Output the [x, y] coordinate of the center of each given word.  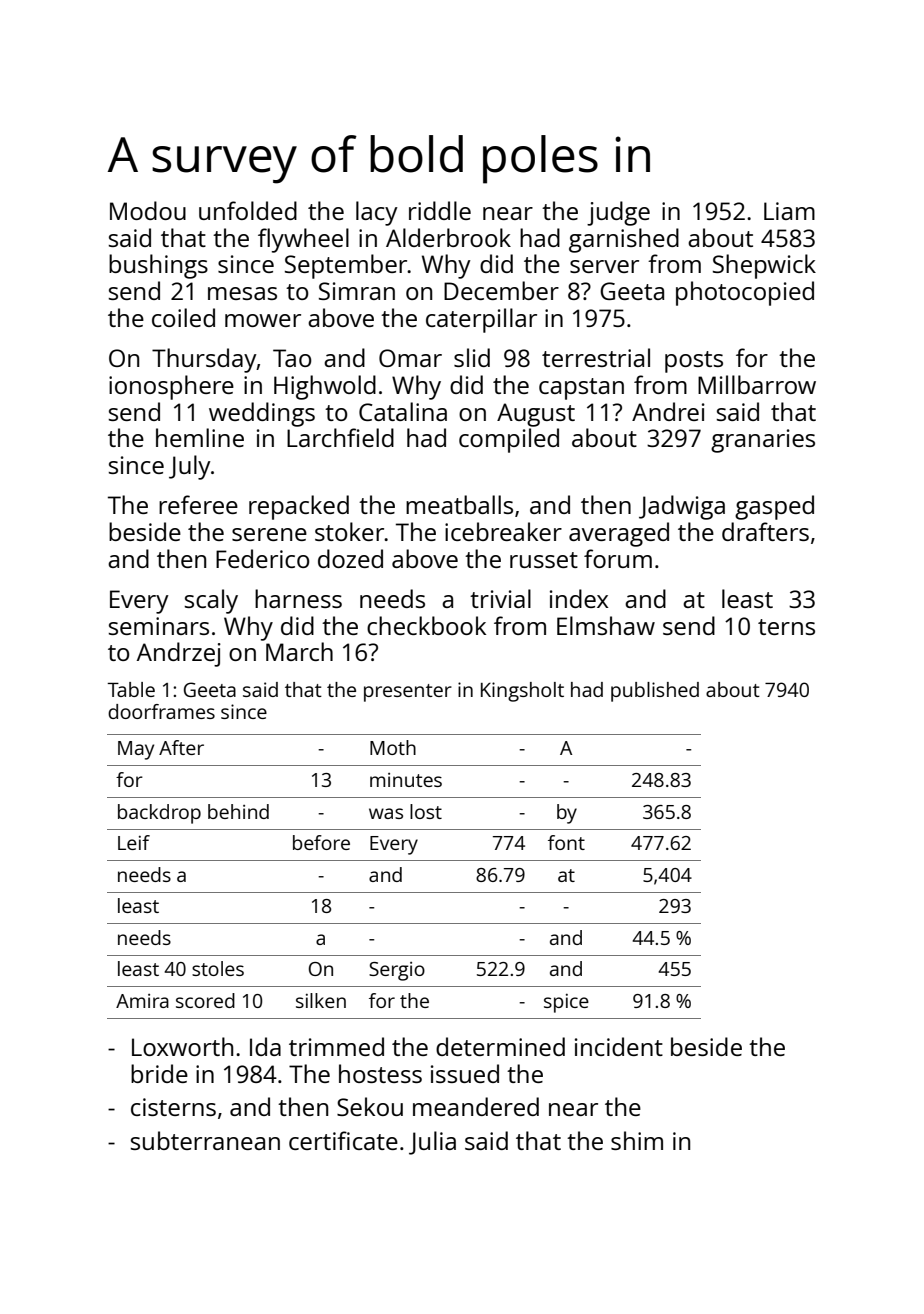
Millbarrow [757, 384]
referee [198, 504]
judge [618, 213]
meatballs [459, 504]
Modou [148, 210]
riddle [440, 210]
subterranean [205, 1140]
